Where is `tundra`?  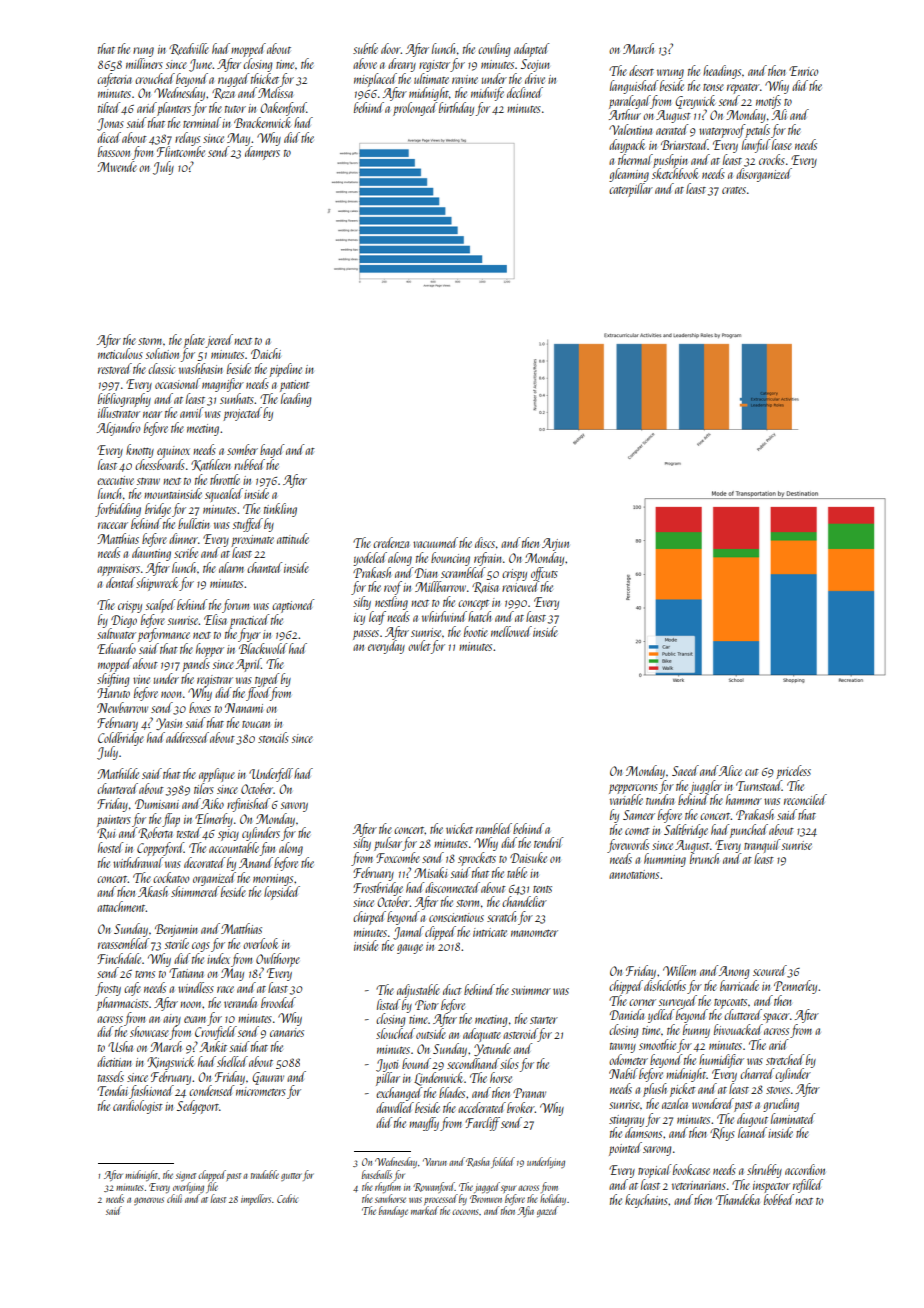 tundra is located at coordinates (660, 799).
